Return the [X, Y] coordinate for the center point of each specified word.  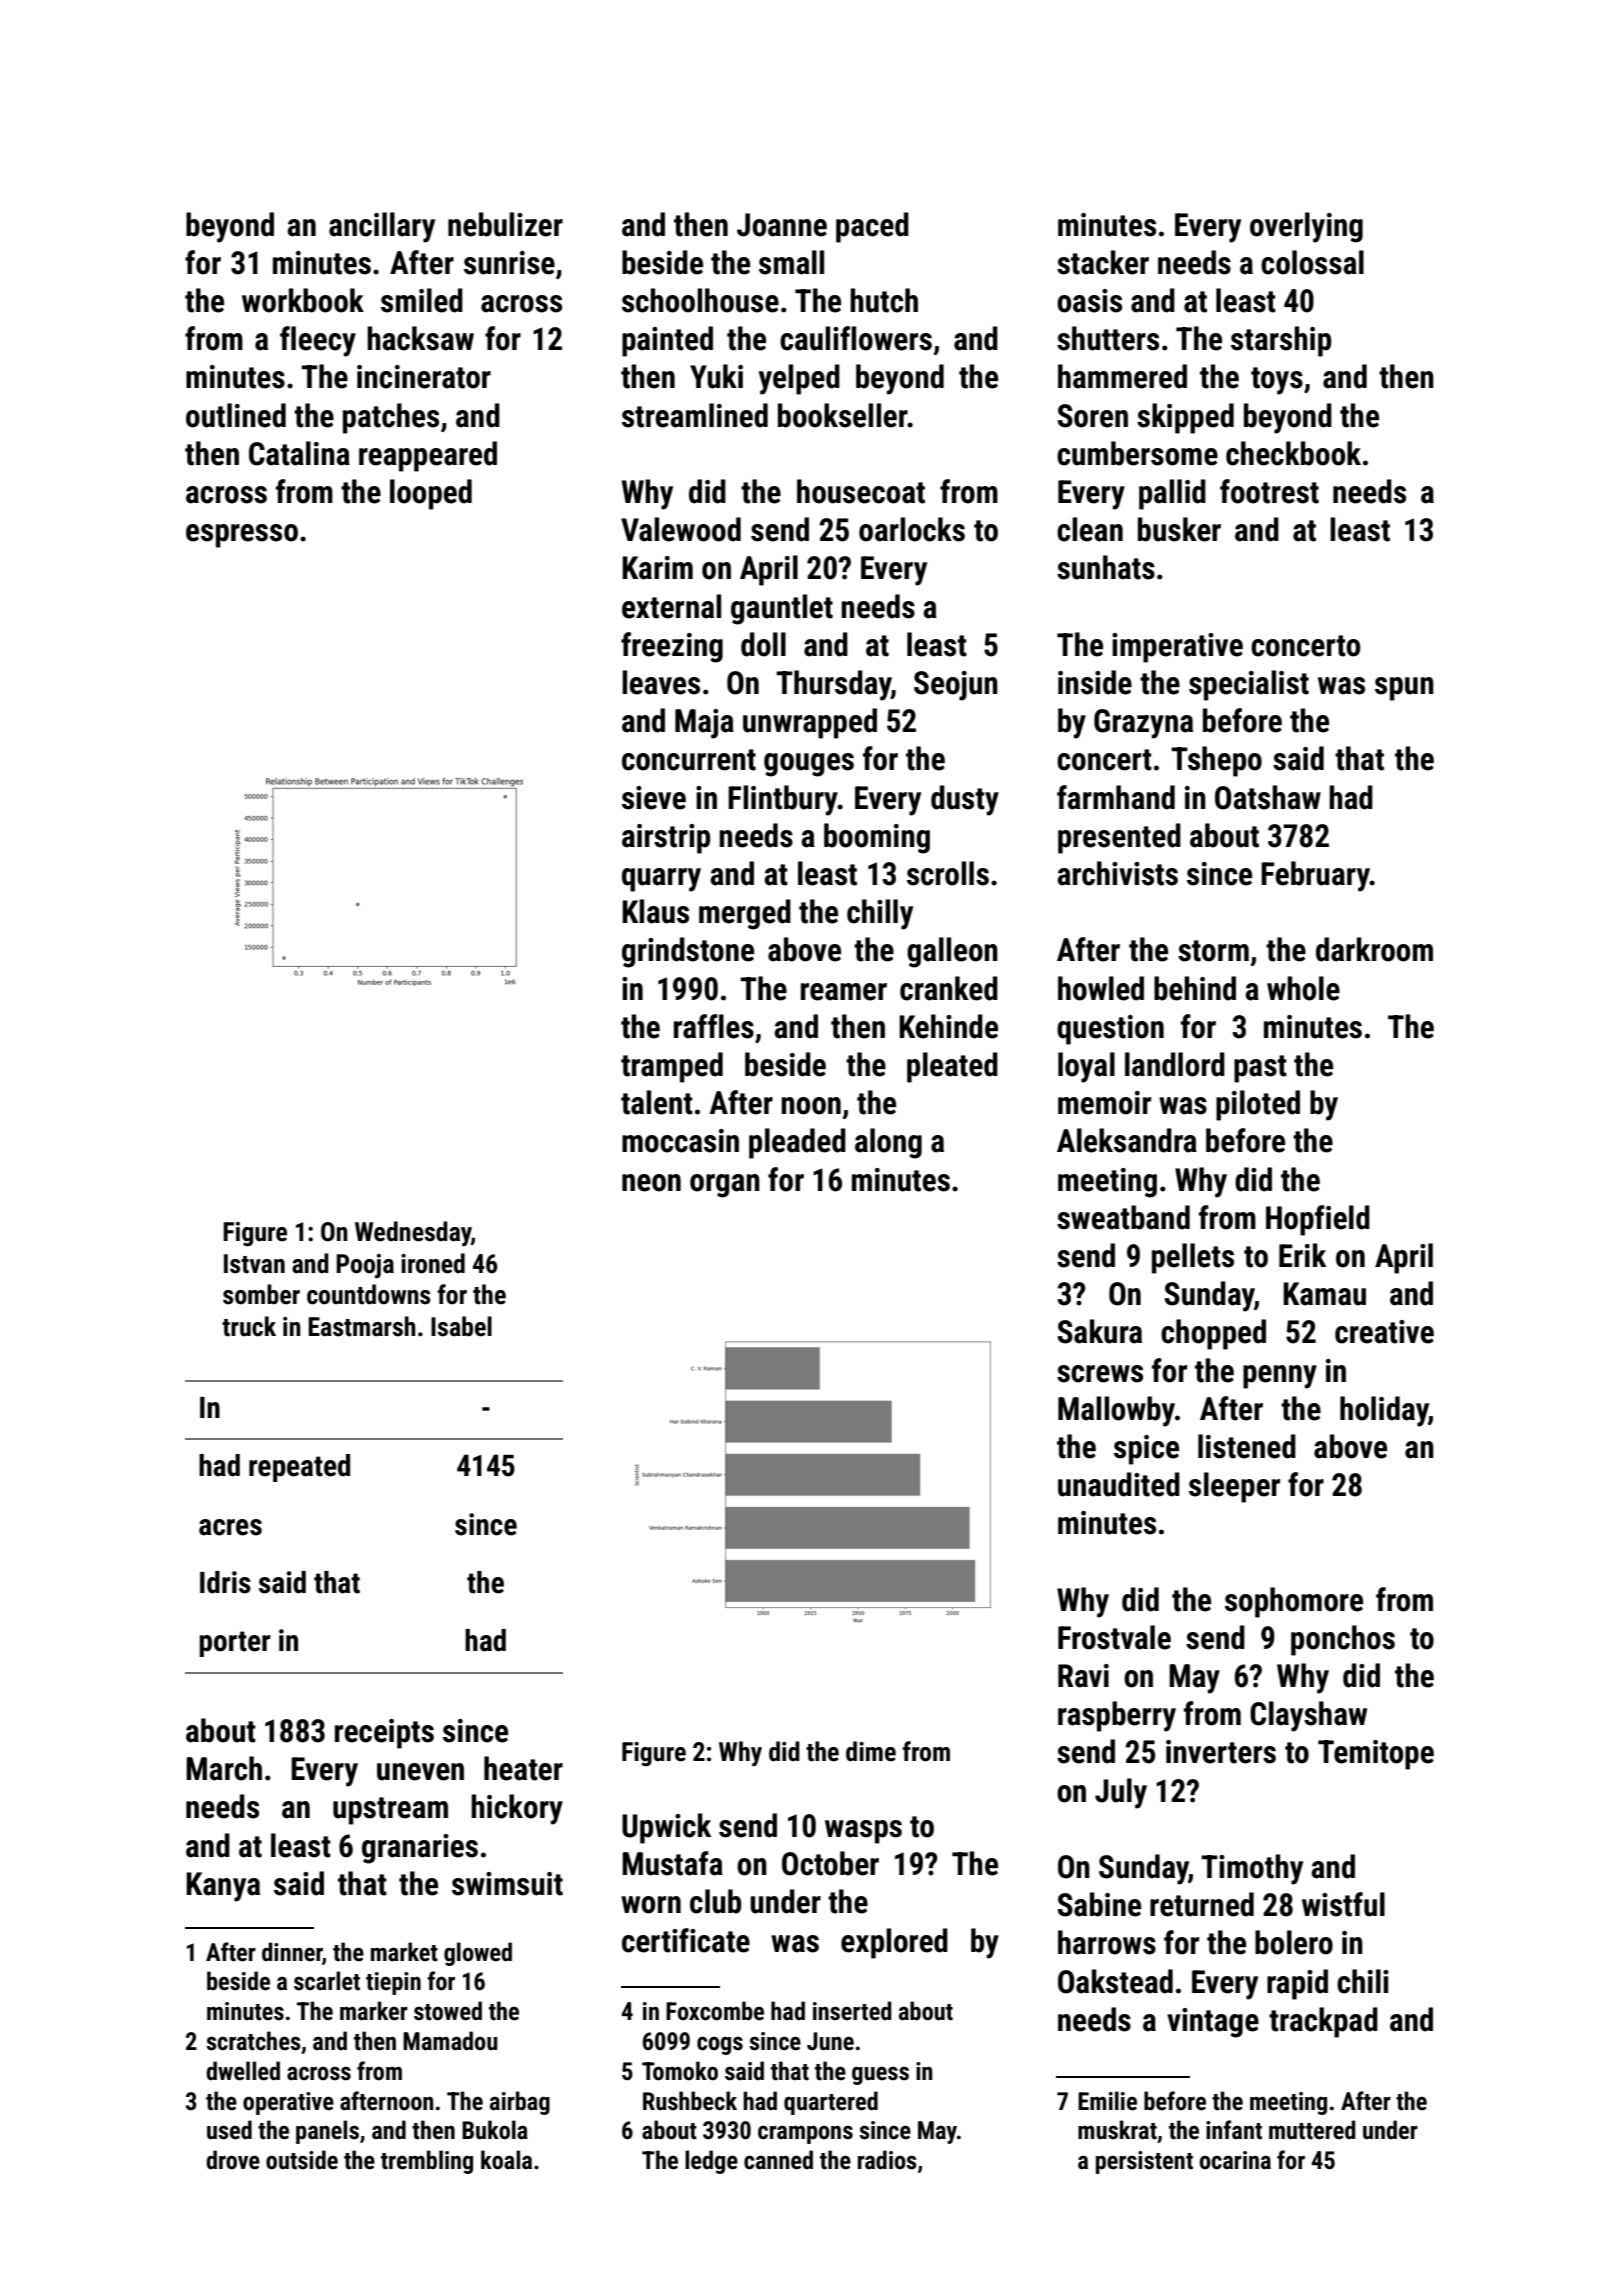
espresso [242, 536]
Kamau [1324, 1294]
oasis [1089, 301]
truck [249, 1326]
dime [871, 1751]
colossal [1312, 262]
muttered [1312, 2130]
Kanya [223, 1887]
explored [894, 1943]
